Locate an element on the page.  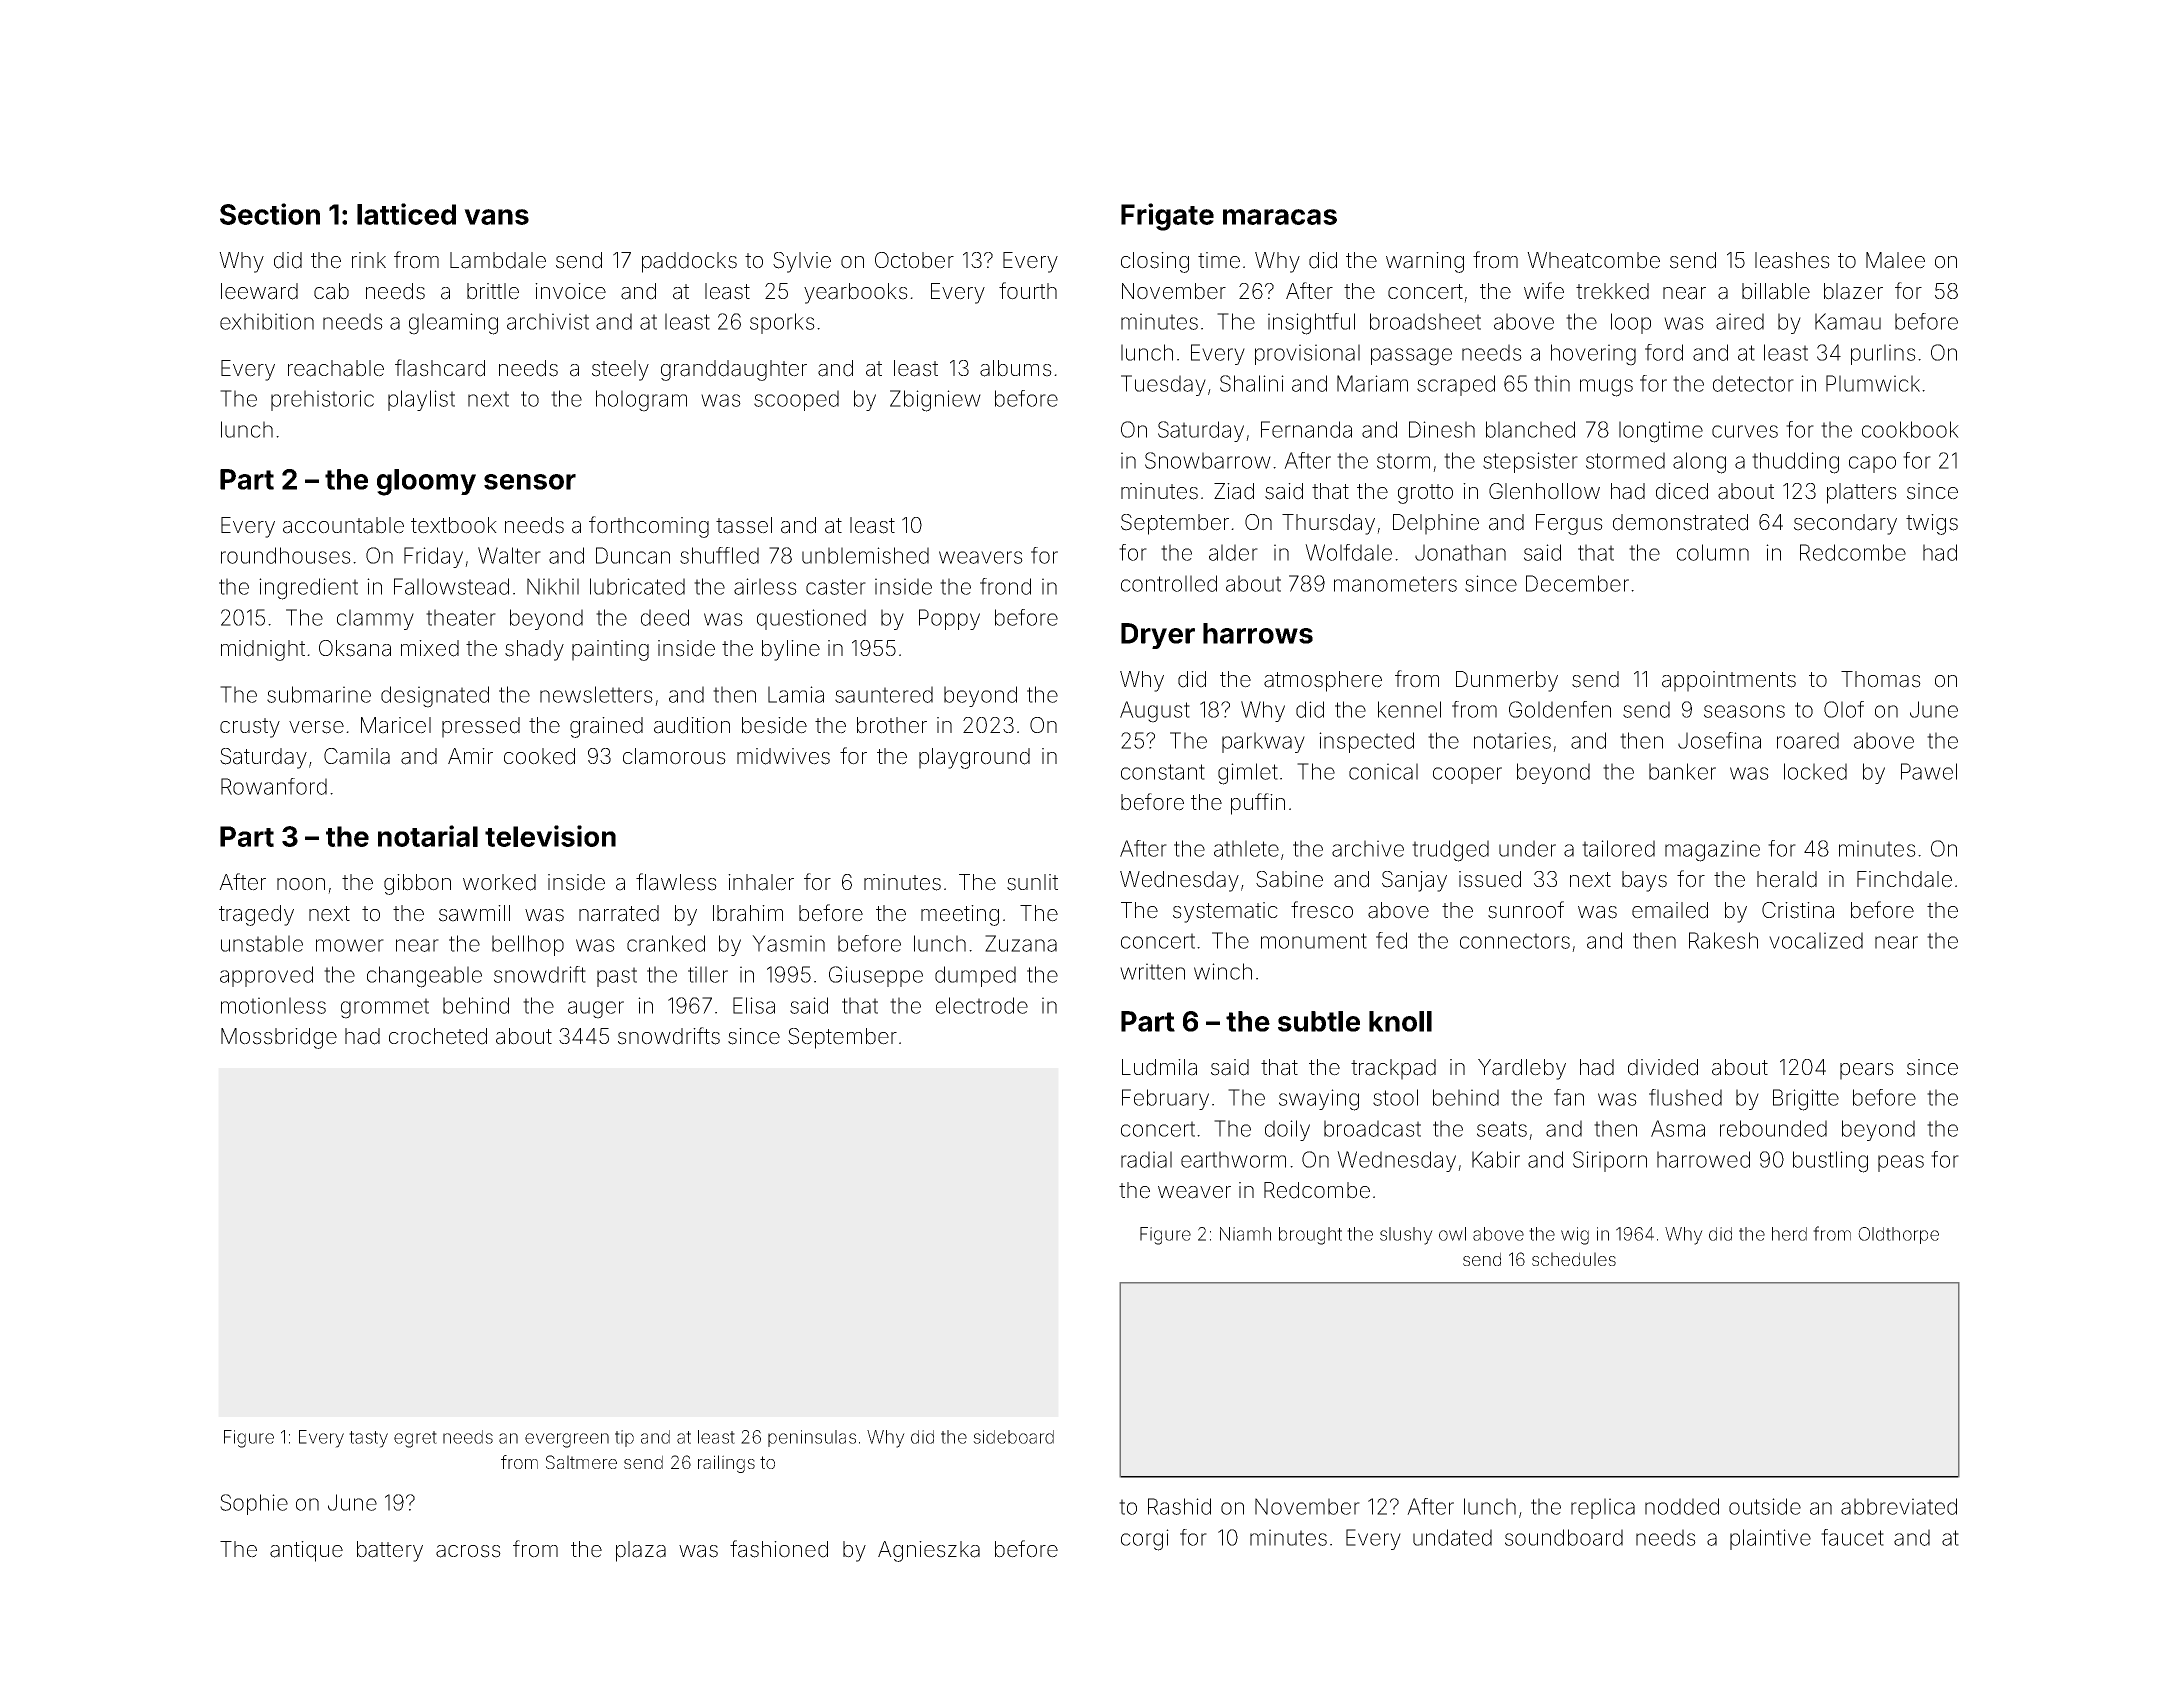
Delphine is located at coordinates (1436, 524).
